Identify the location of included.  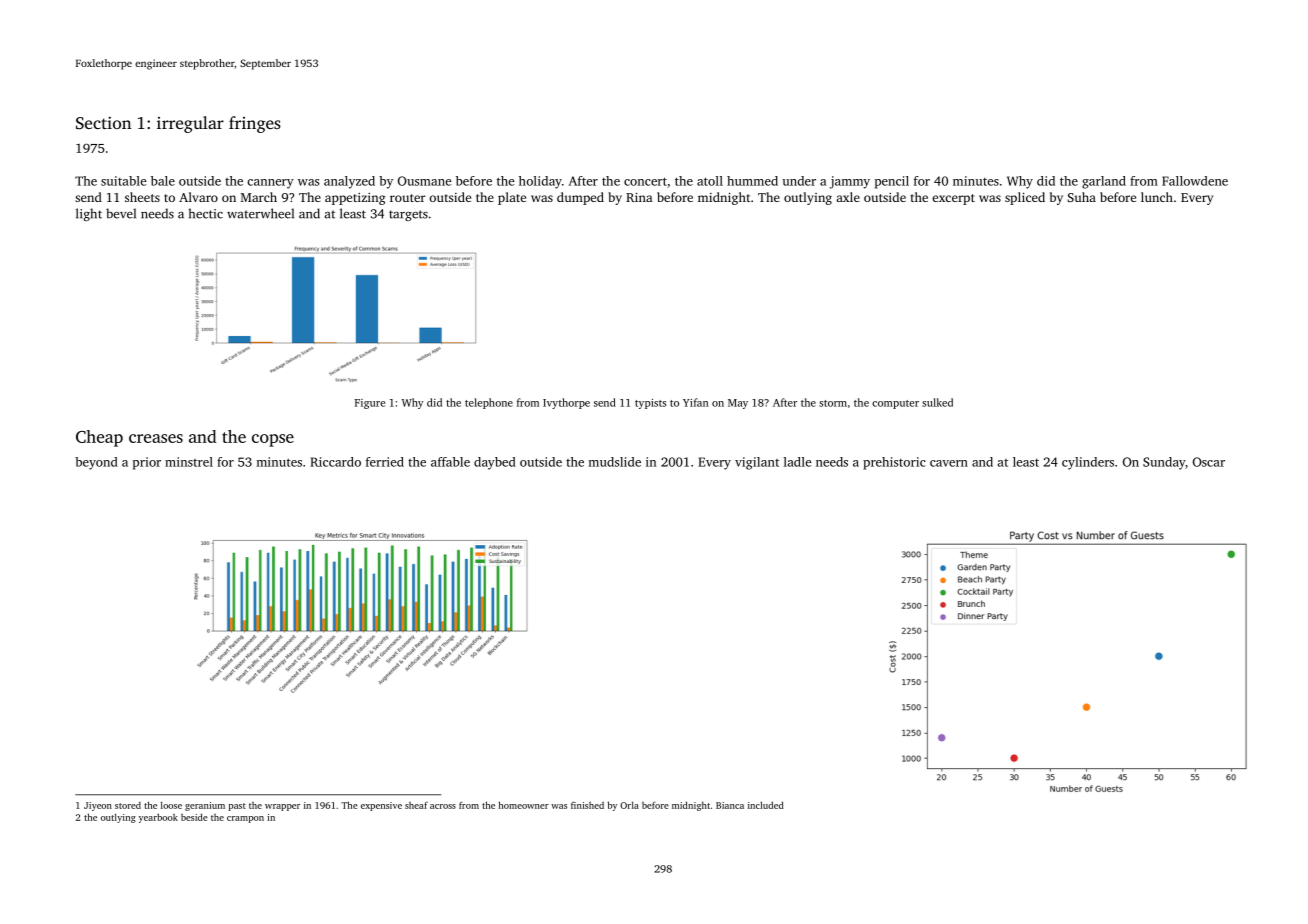
(766, 805).
